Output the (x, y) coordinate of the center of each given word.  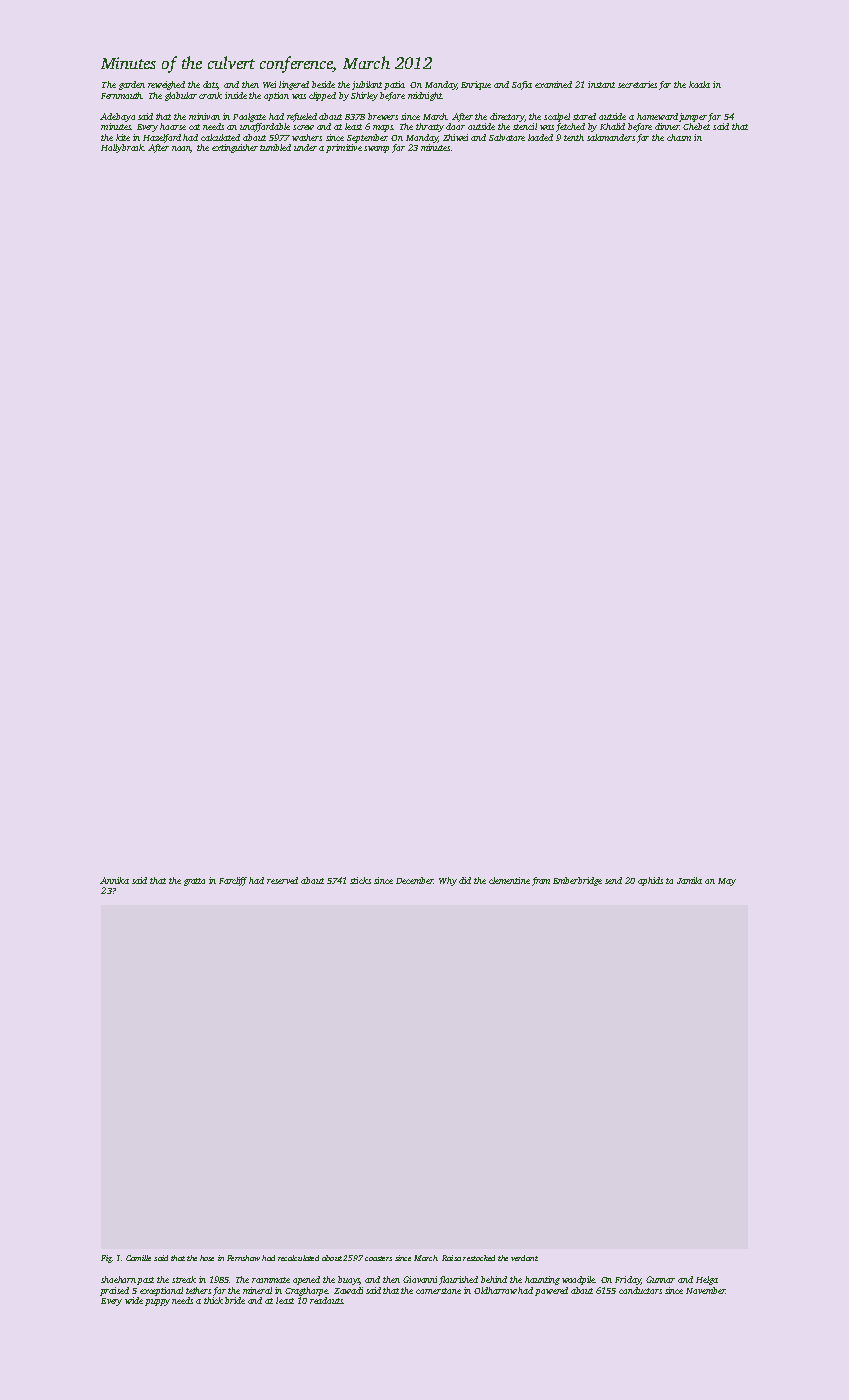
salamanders (611, 137)
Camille (138, 1258)
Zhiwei (455, 137)
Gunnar (660, 1279)
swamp (376, 149)
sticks (360, 880)
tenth (574, 137)
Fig (106, 1259)
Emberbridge (577, 881)
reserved (282, 880)
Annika (114, 880)
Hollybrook (123, 148)
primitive (344, 148)
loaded (540, 137)
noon (182, 149)
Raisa (451, 1258)
